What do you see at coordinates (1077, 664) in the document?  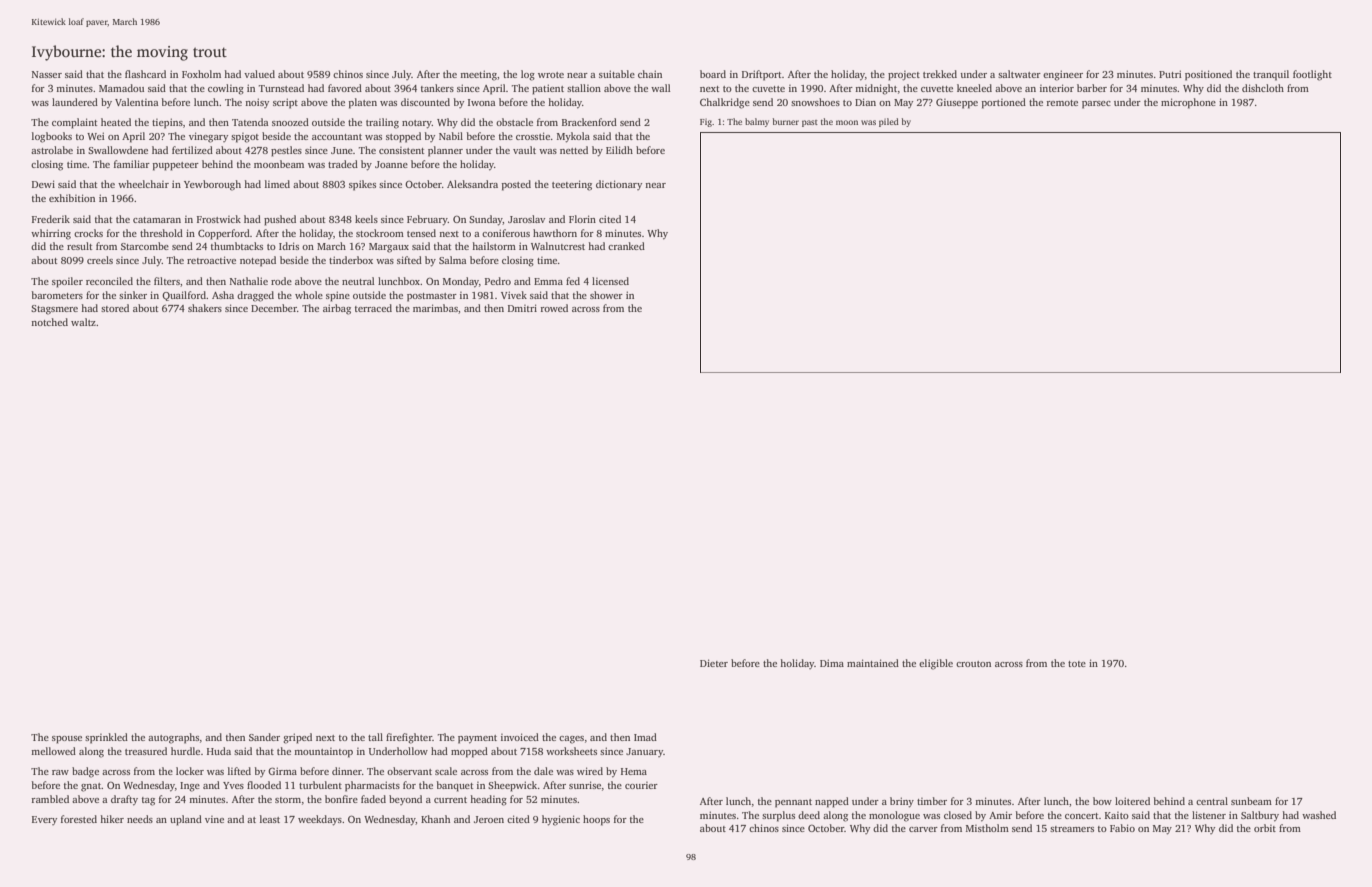 I see `tote` at bounding box center [1077, 664].
